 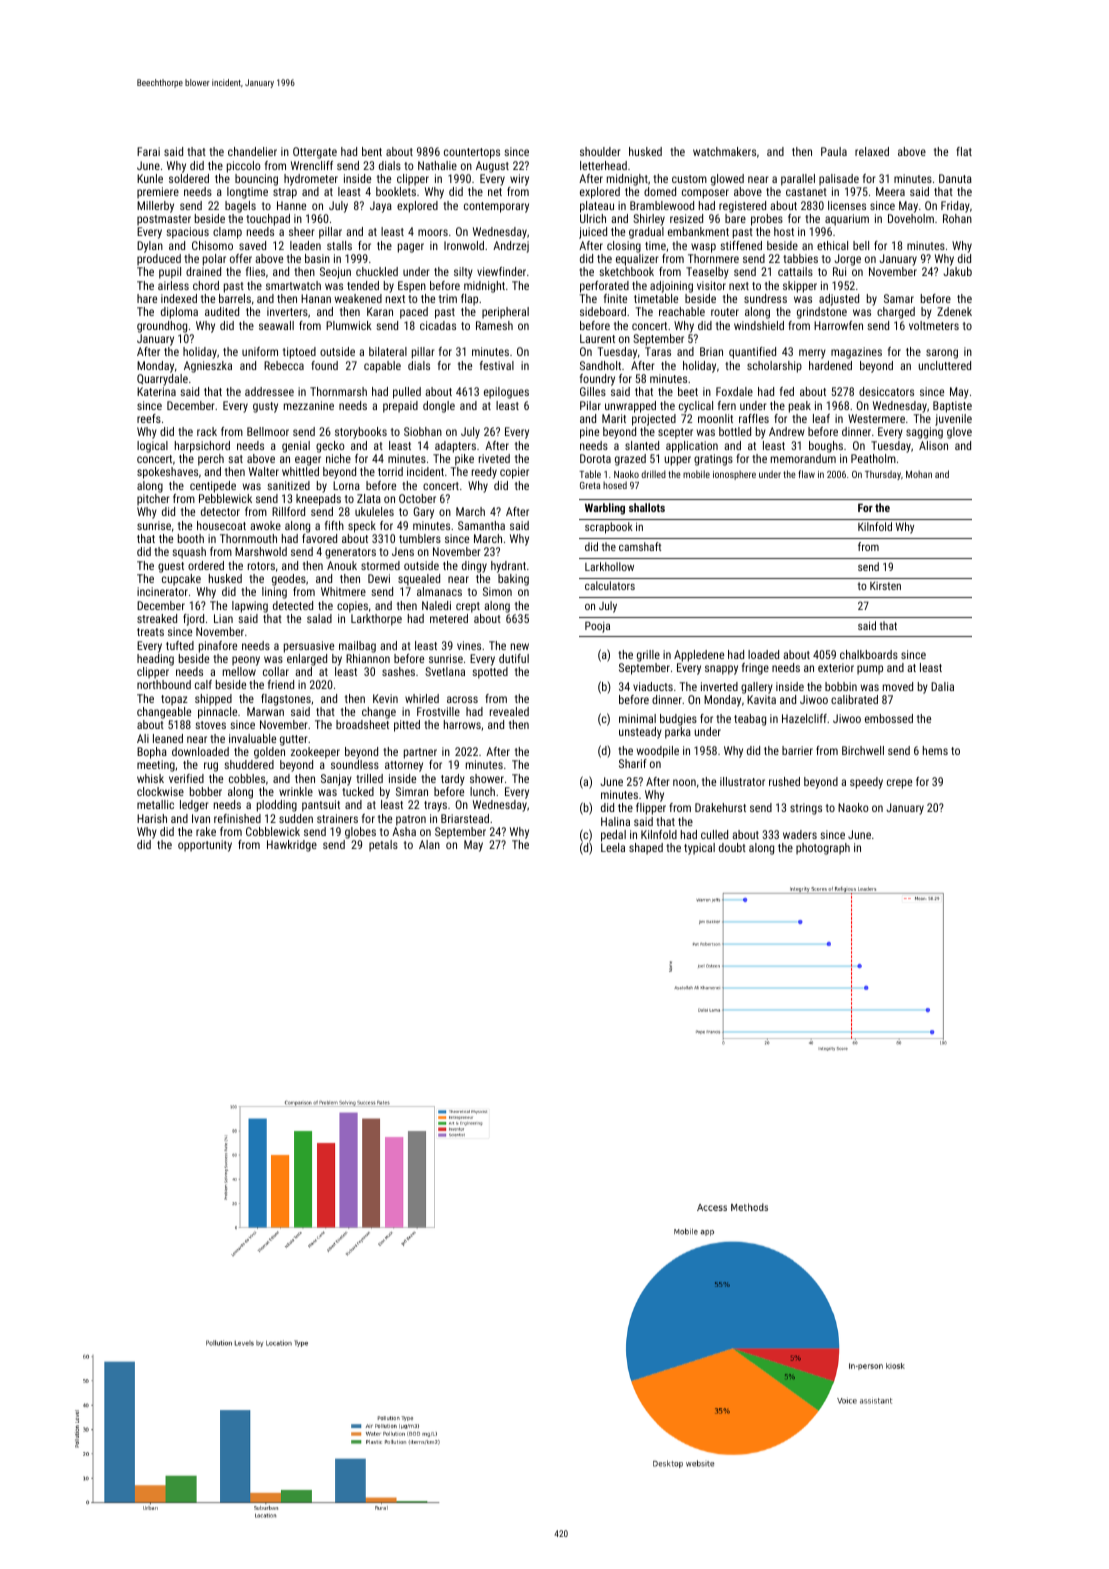 I want to click on spacious, so click(x=187, y=233).
